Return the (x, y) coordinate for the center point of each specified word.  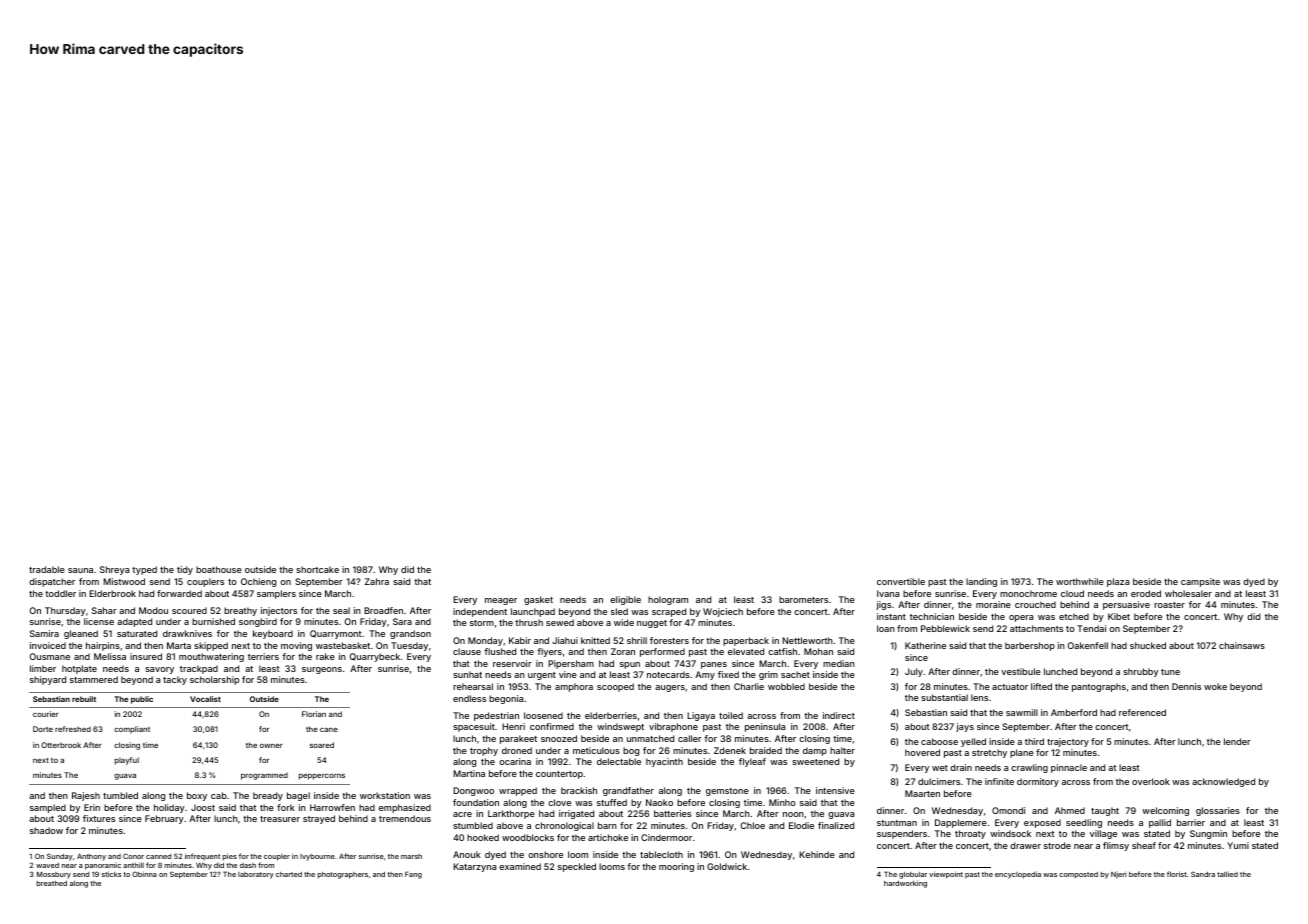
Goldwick (727, 866)
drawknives (187, 633)
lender (1237, 741)
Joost (203, 807)
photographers (343, 875)
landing (981, 582)
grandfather (628, 791)
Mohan (818, 651)
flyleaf (752, 762)
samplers (276, 594)
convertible (901, 581)
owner (271, 746)
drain (961, 767)
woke (1215, 686)
